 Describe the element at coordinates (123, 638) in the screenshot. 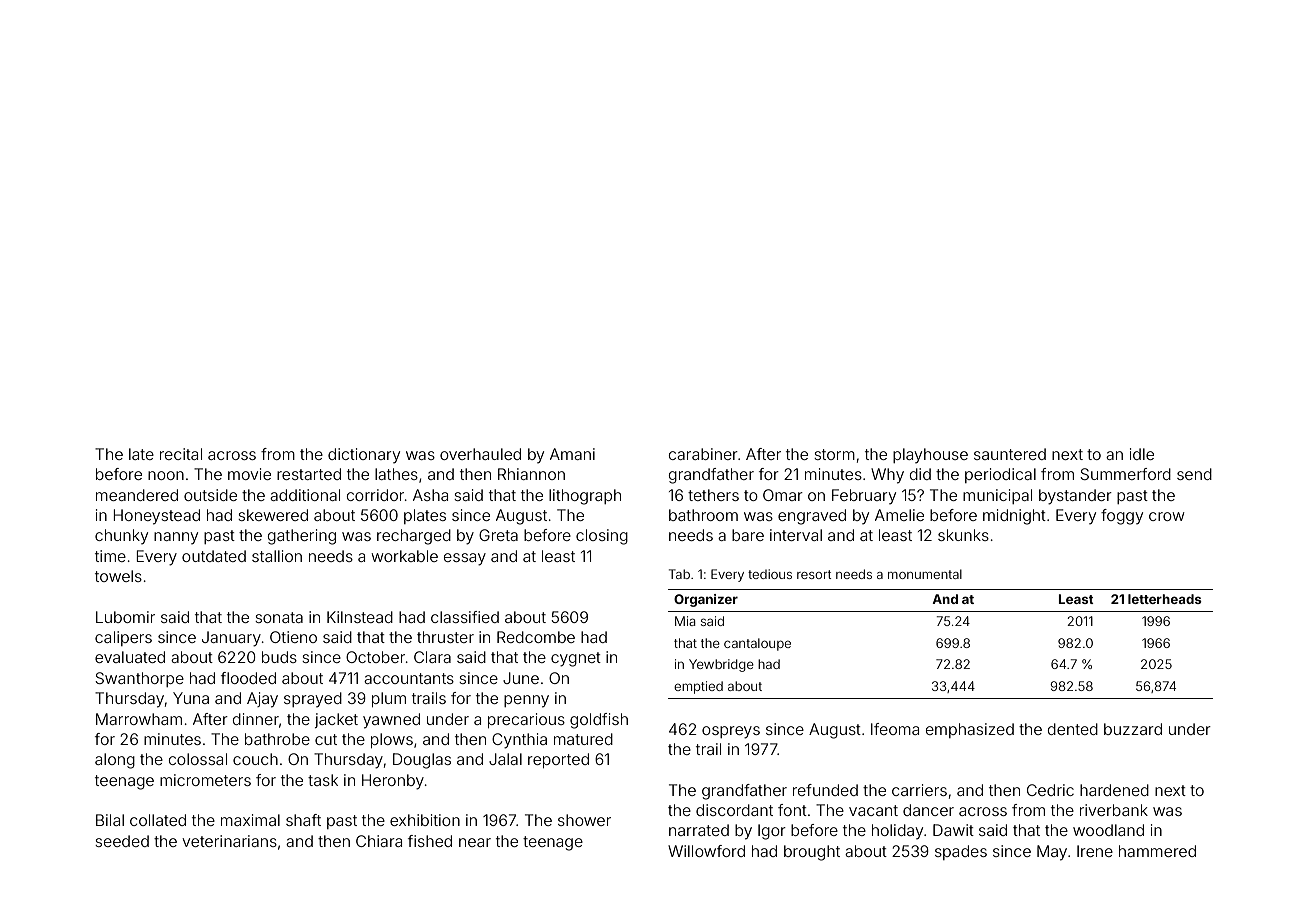

I see `calipers` at that location.
